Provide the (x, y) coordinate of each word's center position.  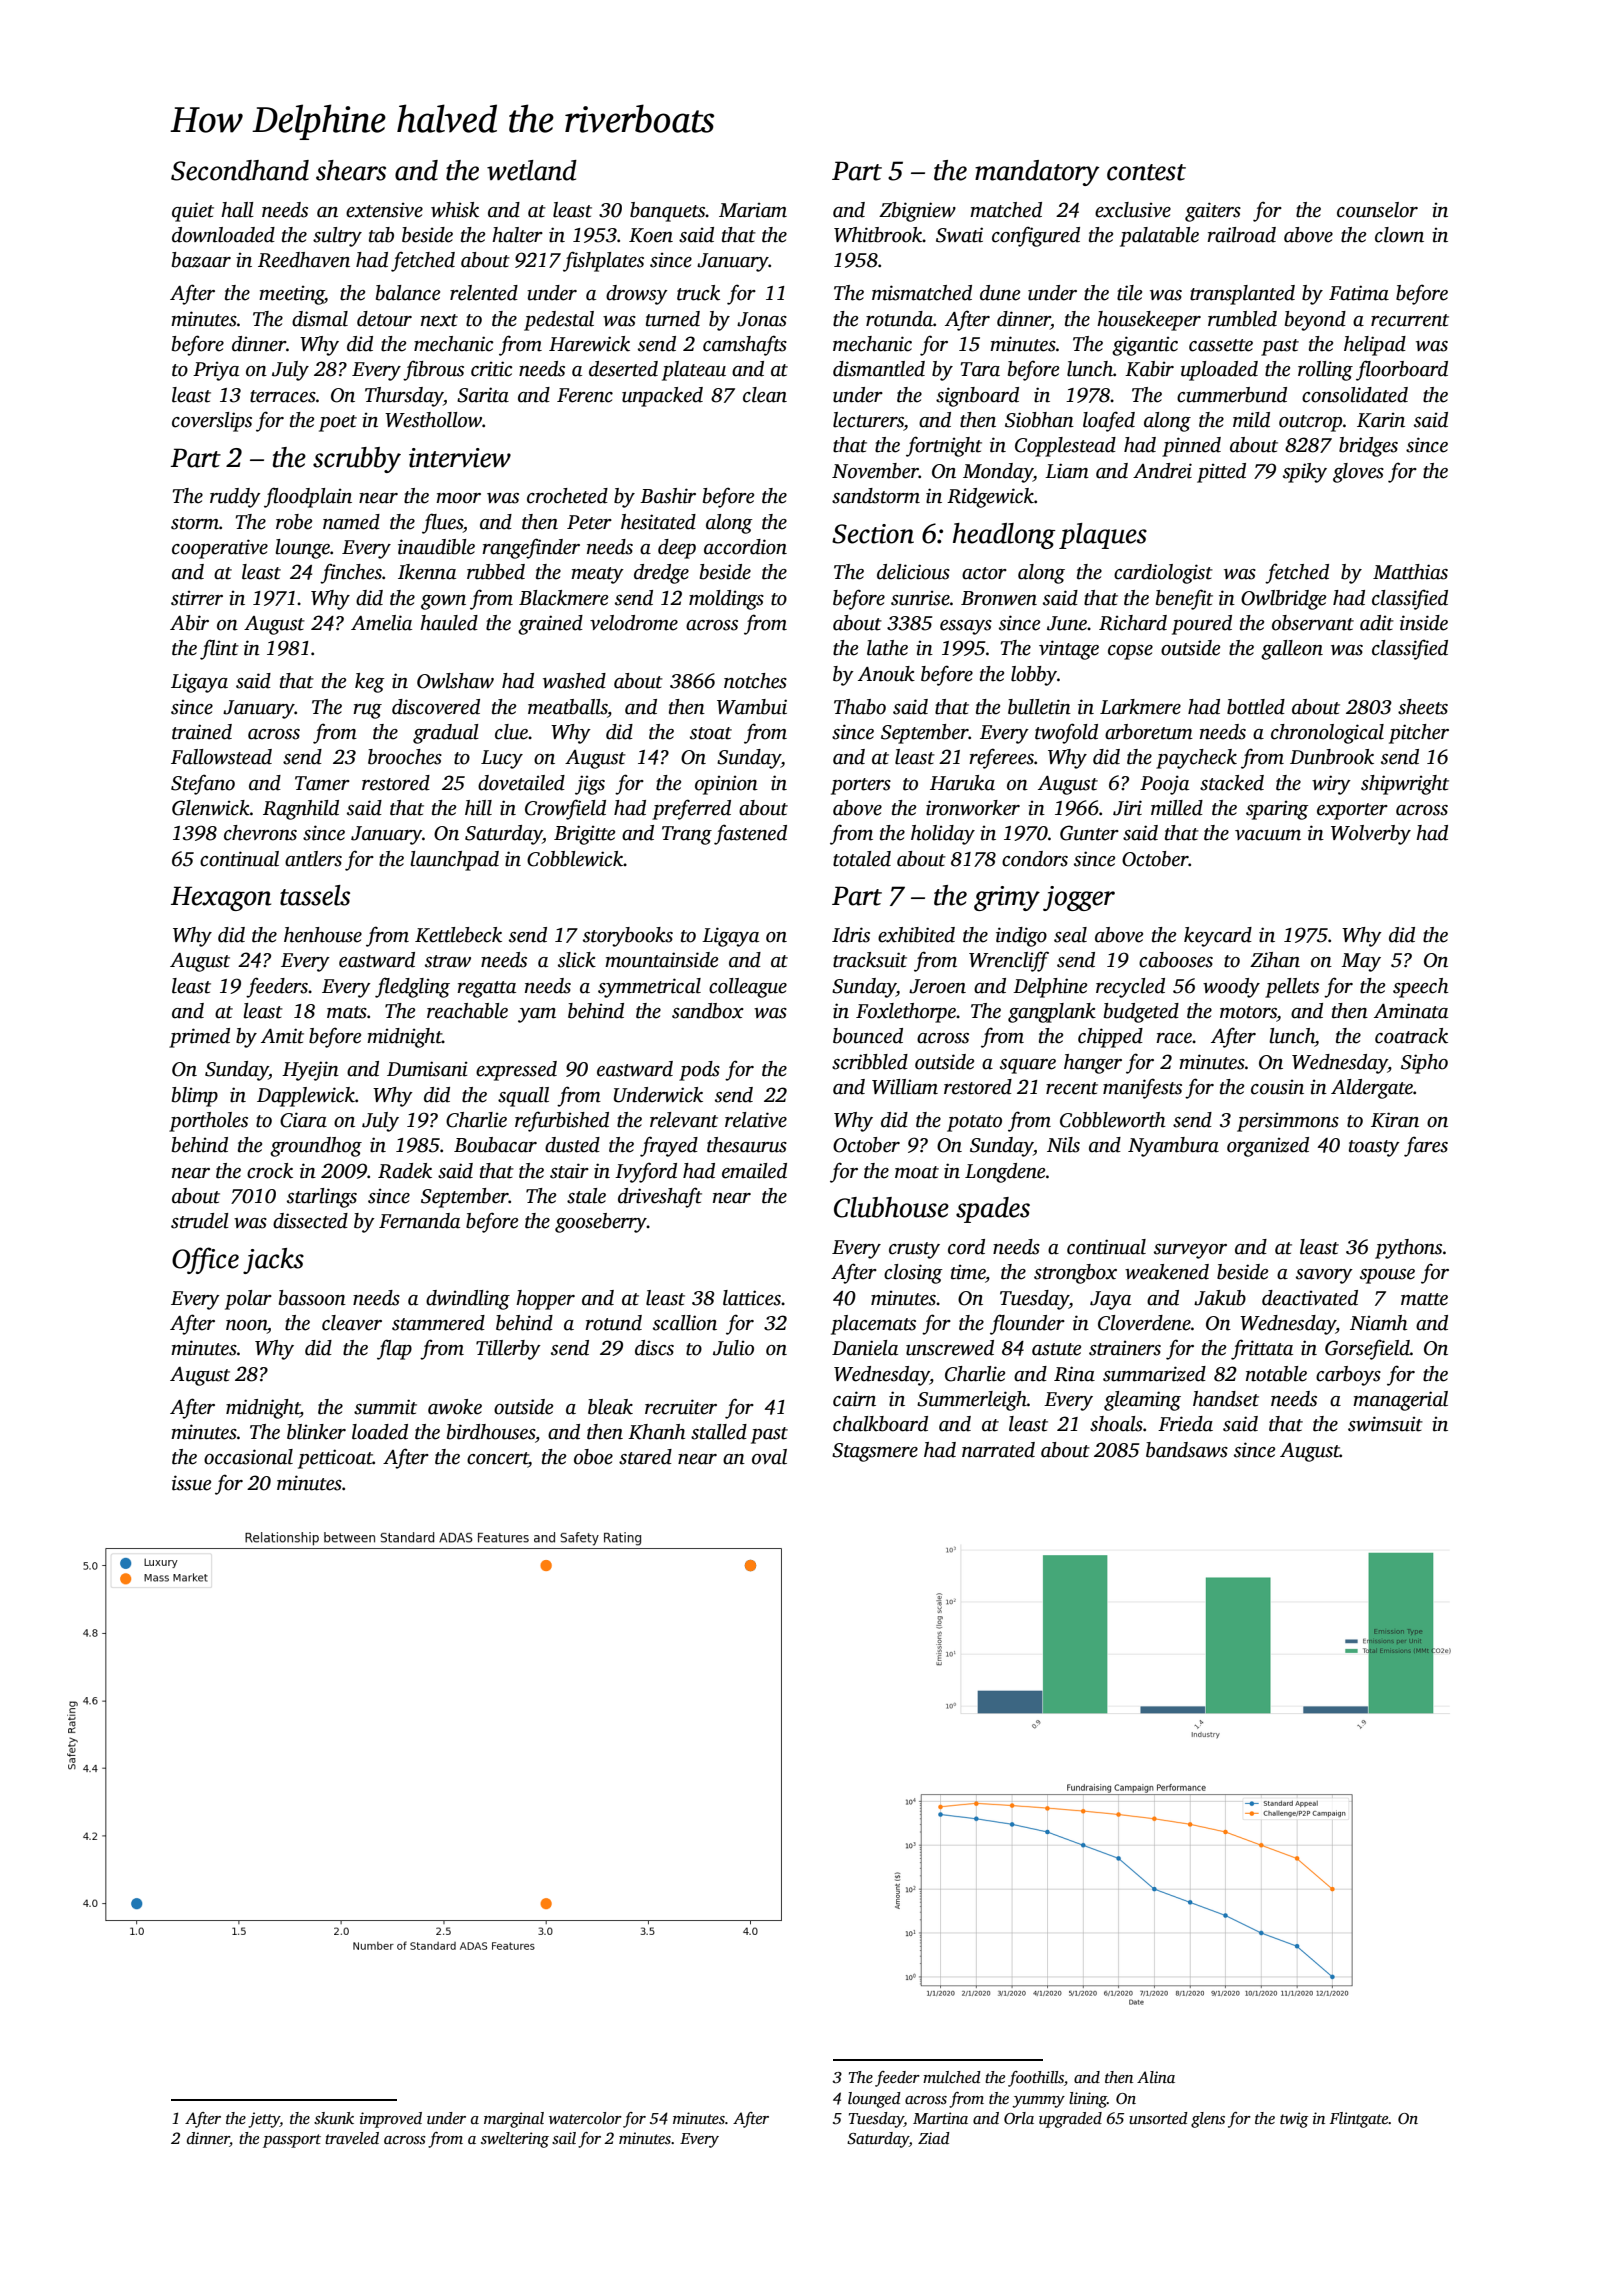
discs (654, 1348)
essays (966, 627)
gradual (446, 734)
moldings (726, 600)
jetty (264, 2120)
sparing (1277, 810)
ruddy (235, 498)
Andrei (1162, 471)
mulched (952, 2077)
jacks (273, 1261)
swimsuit (1385, 1424)
